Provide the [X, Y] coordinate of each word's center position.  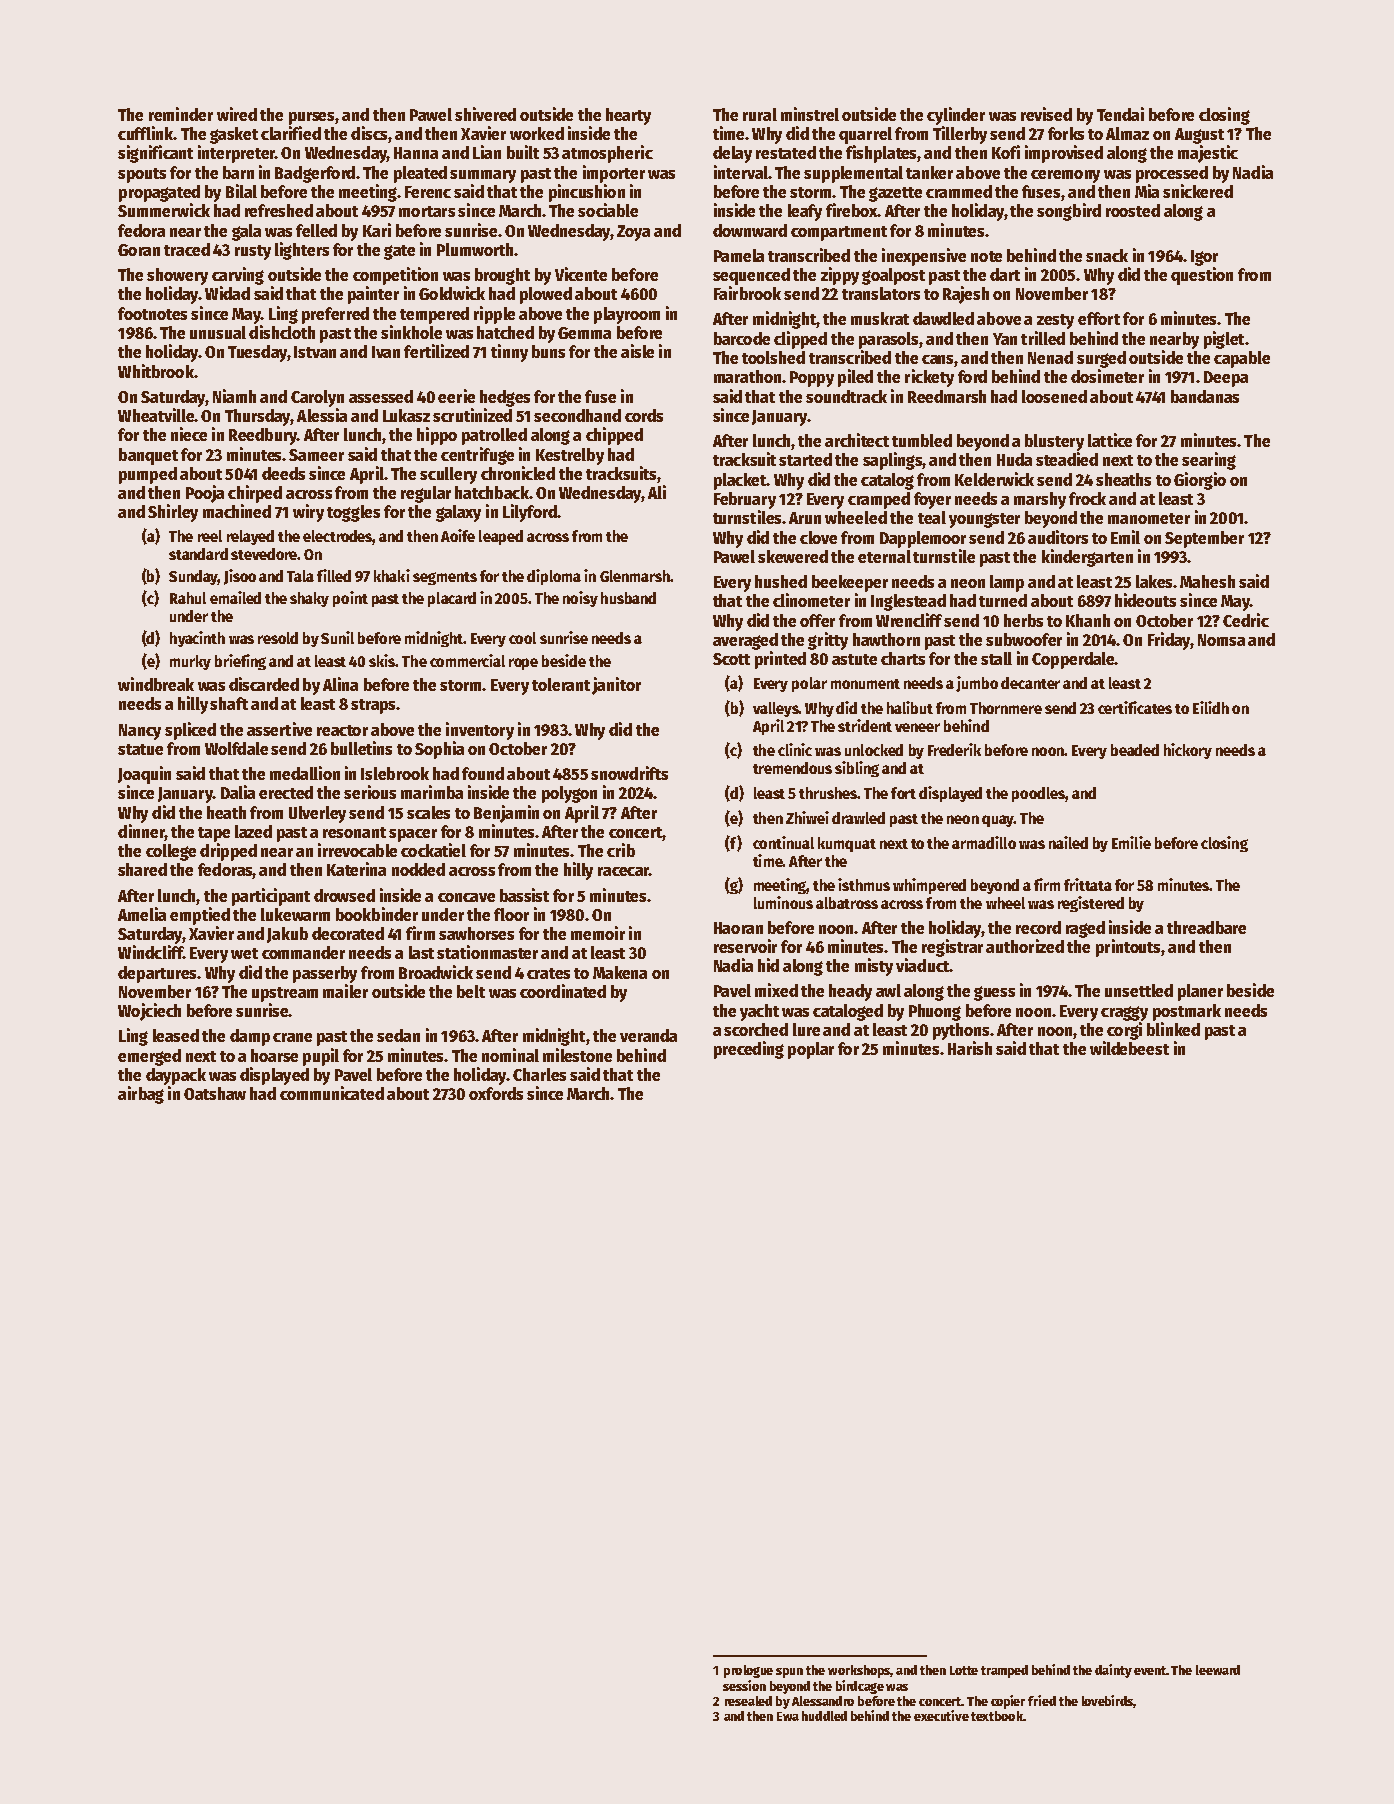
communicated [332, 1093]
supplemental [853, 174]
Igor [1204, 258]
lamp [1007, 583]
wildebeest [1129, 1048]
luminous [783, 902]
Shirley [173, 513]
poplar [811, 1050]
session [744, 1685]
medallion [305, 773]
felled [316, 230]
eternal [884, 556]
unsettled [1139, 990]
